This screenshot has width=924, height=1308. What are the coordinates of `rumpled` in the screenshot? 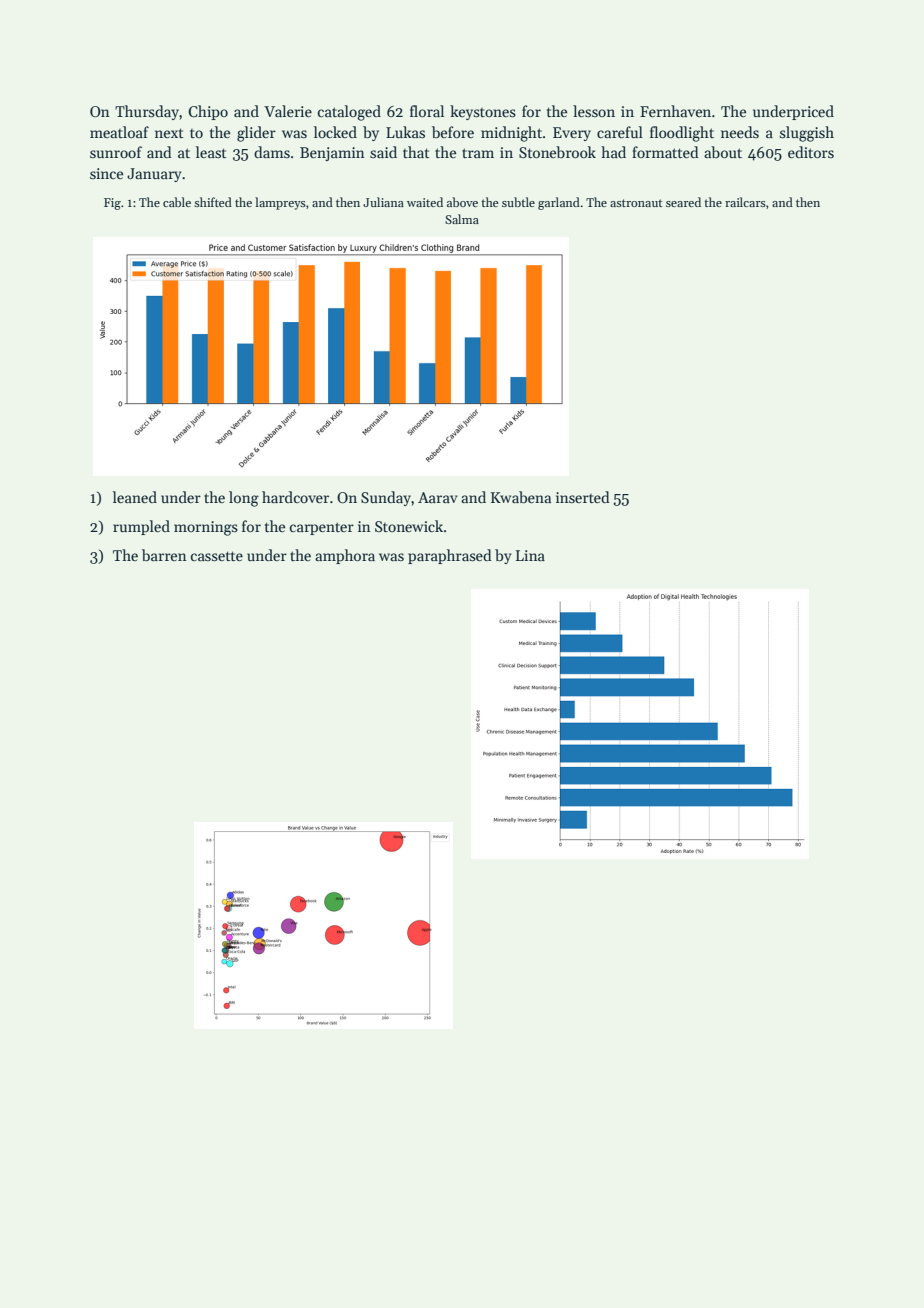 It's located at (141, 527).
